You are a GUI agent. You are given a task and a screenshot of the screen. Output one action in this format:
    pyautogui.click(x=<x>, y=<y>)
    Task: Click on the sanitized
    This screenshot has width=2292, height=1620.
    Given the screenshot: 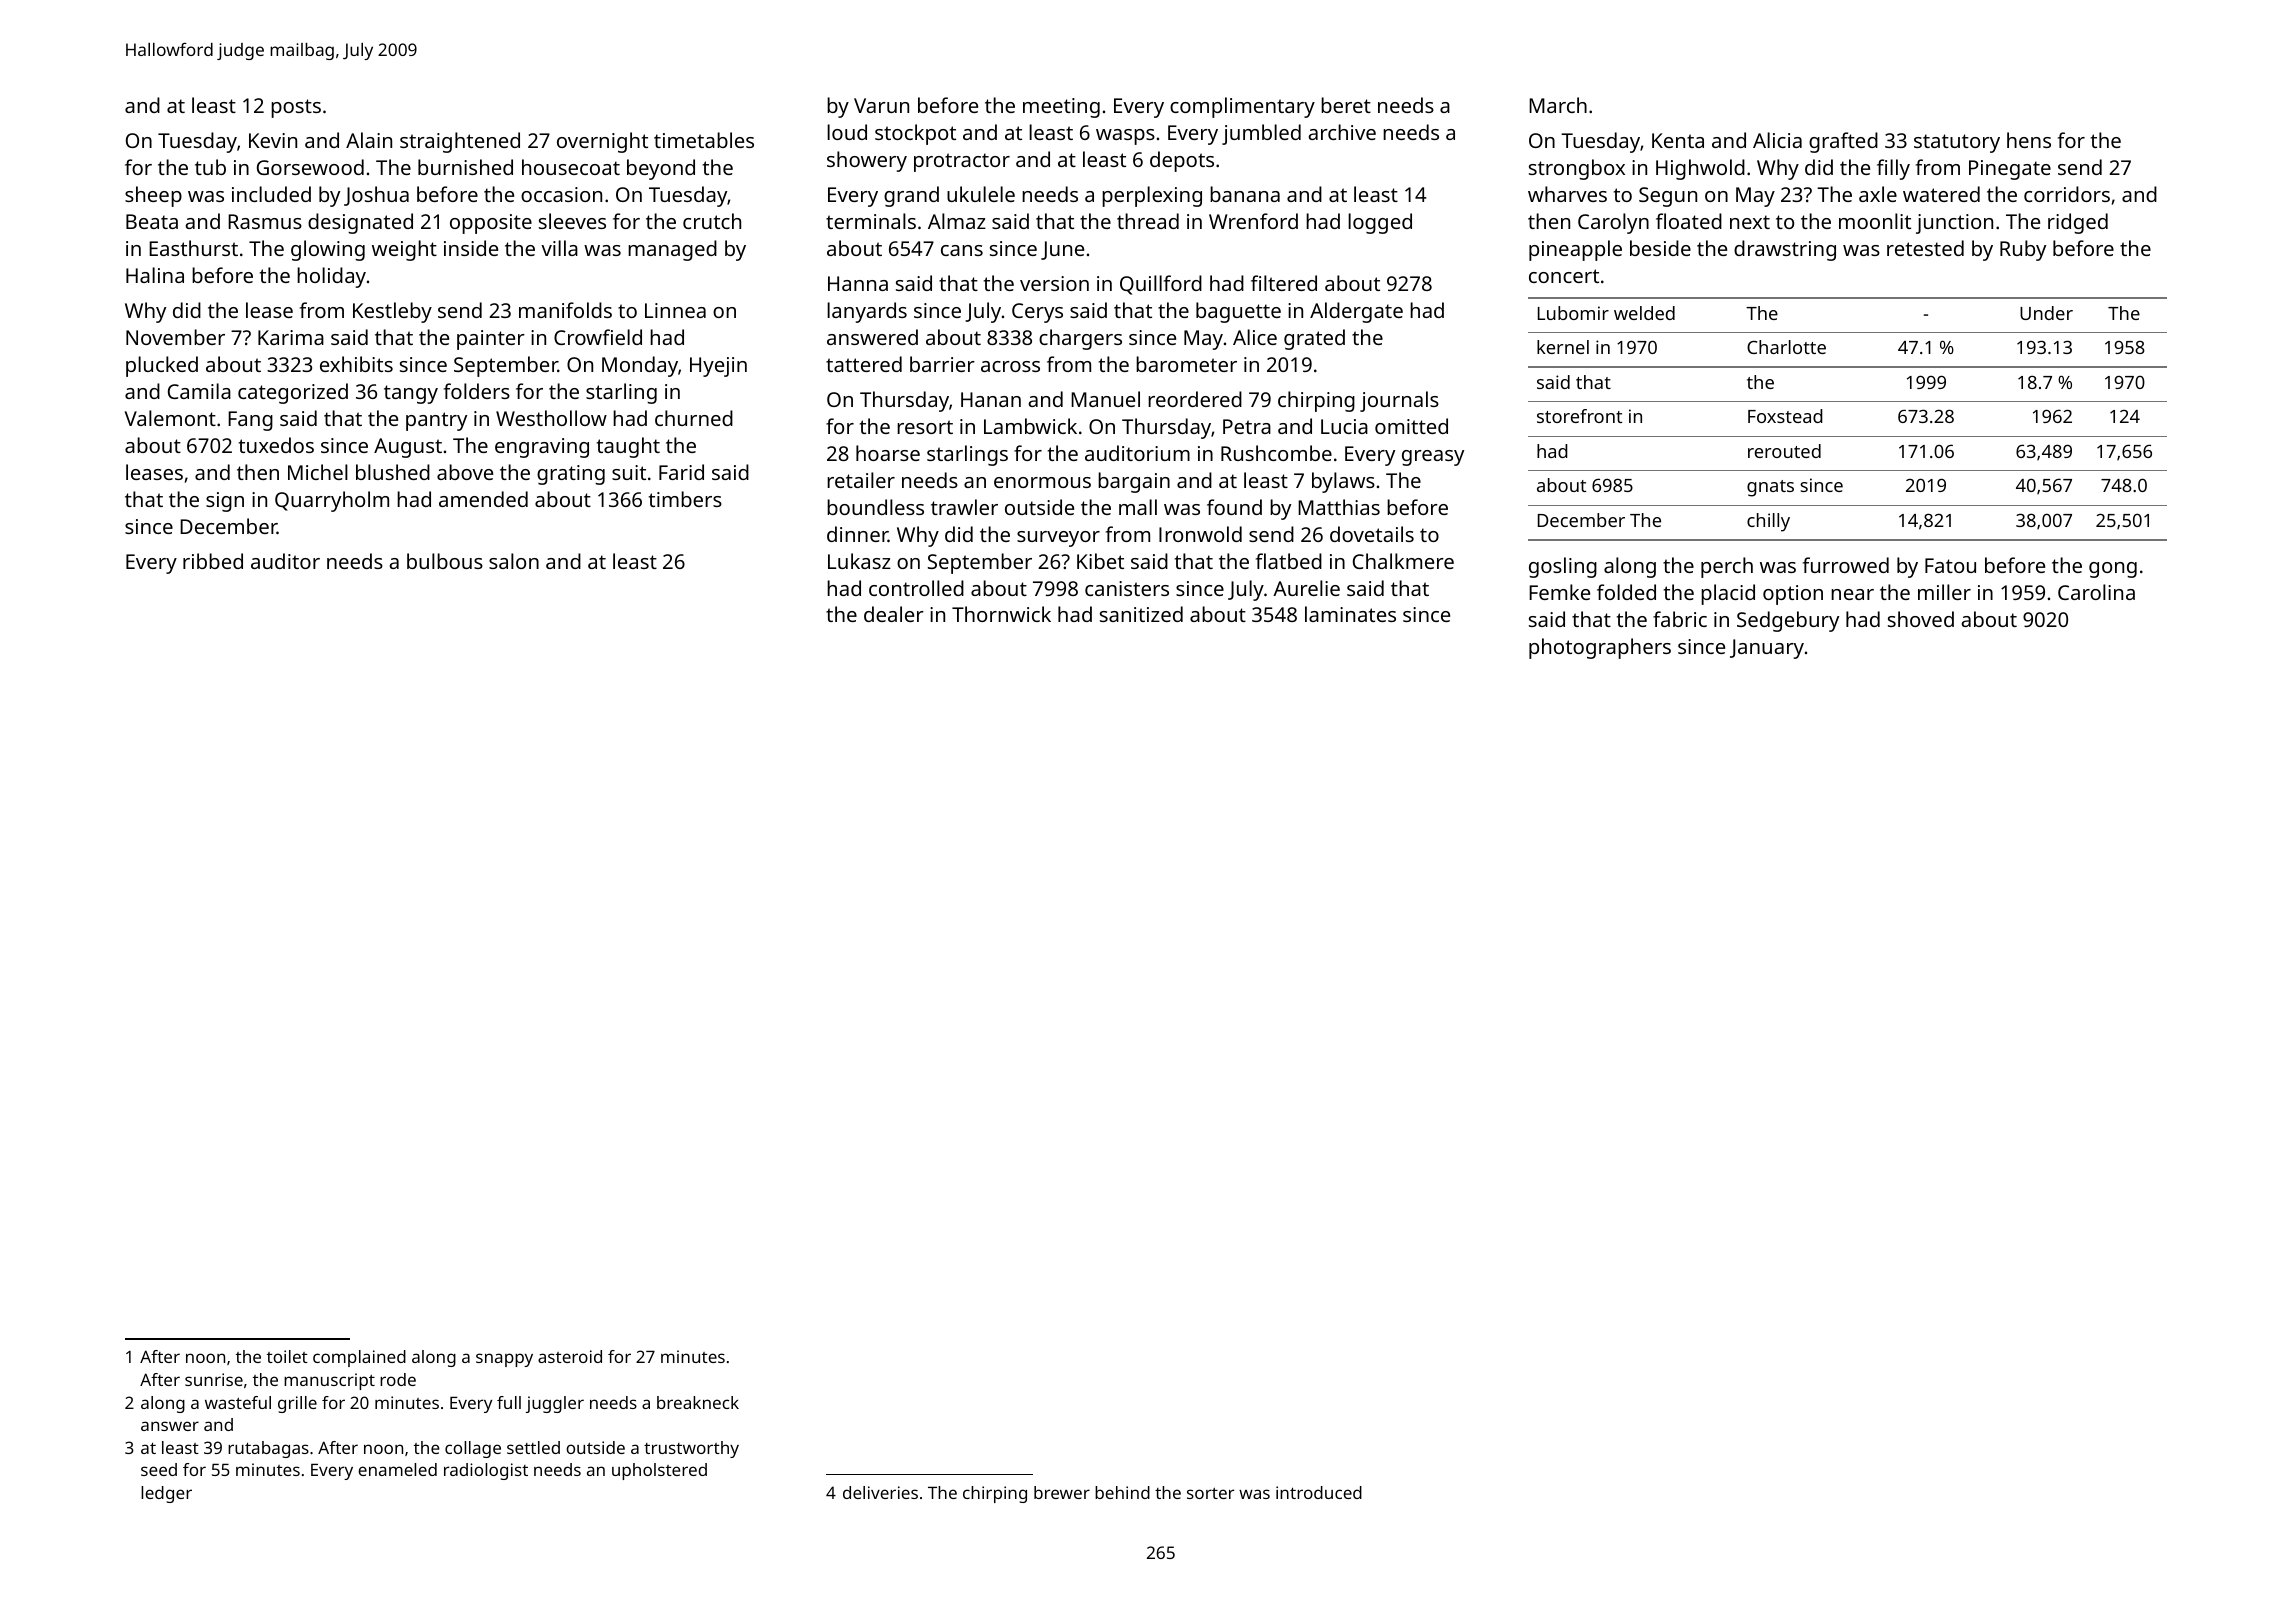 What is the action you would take?
    pyautogui.click(x=1141, y=614)
